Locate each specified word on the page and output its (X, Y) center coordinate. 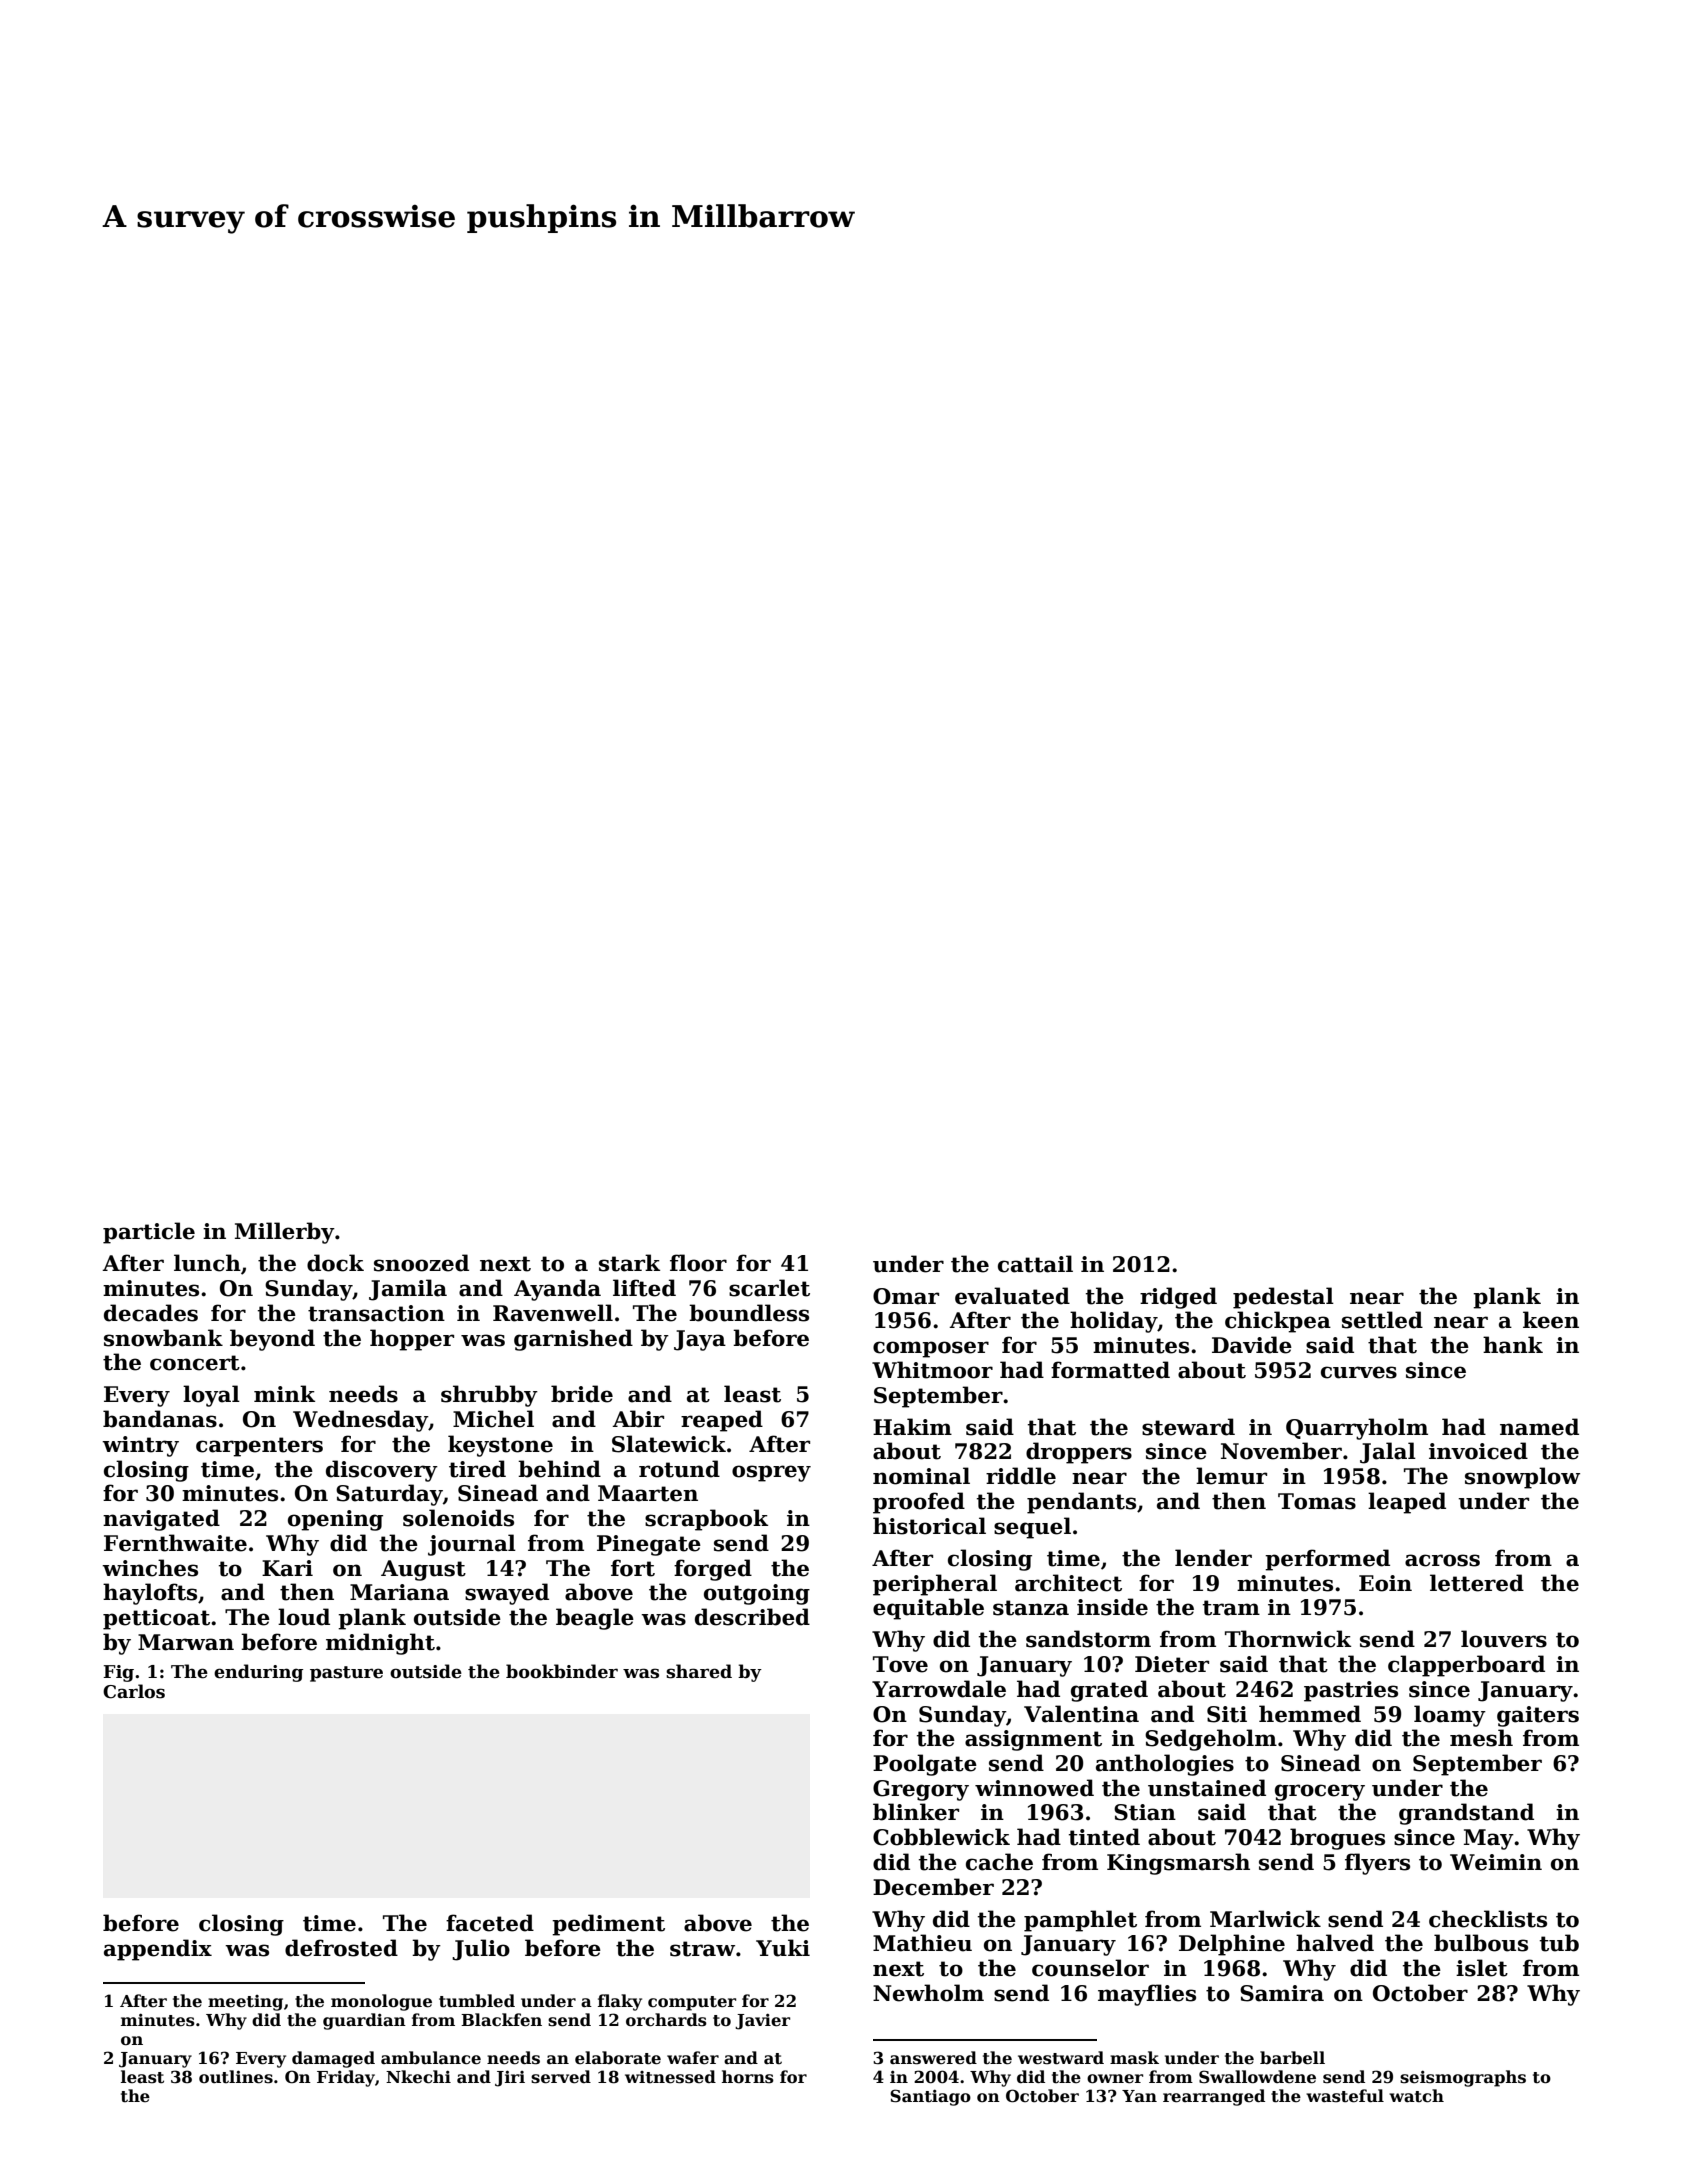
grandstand (1466, 1814)
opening (335, 1520)
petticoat (156, 1619)
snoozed (421, 1263)
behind (559, 1469)
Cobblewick (941, 1837)
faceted (490, 1923)
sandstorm (1088, 1639)
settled (1382, 1320)
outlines (236, 2077)
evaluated (1012, 1296)
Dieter (1172, 1664)
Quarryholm (1357, 1429)
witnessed (670, 2077)
